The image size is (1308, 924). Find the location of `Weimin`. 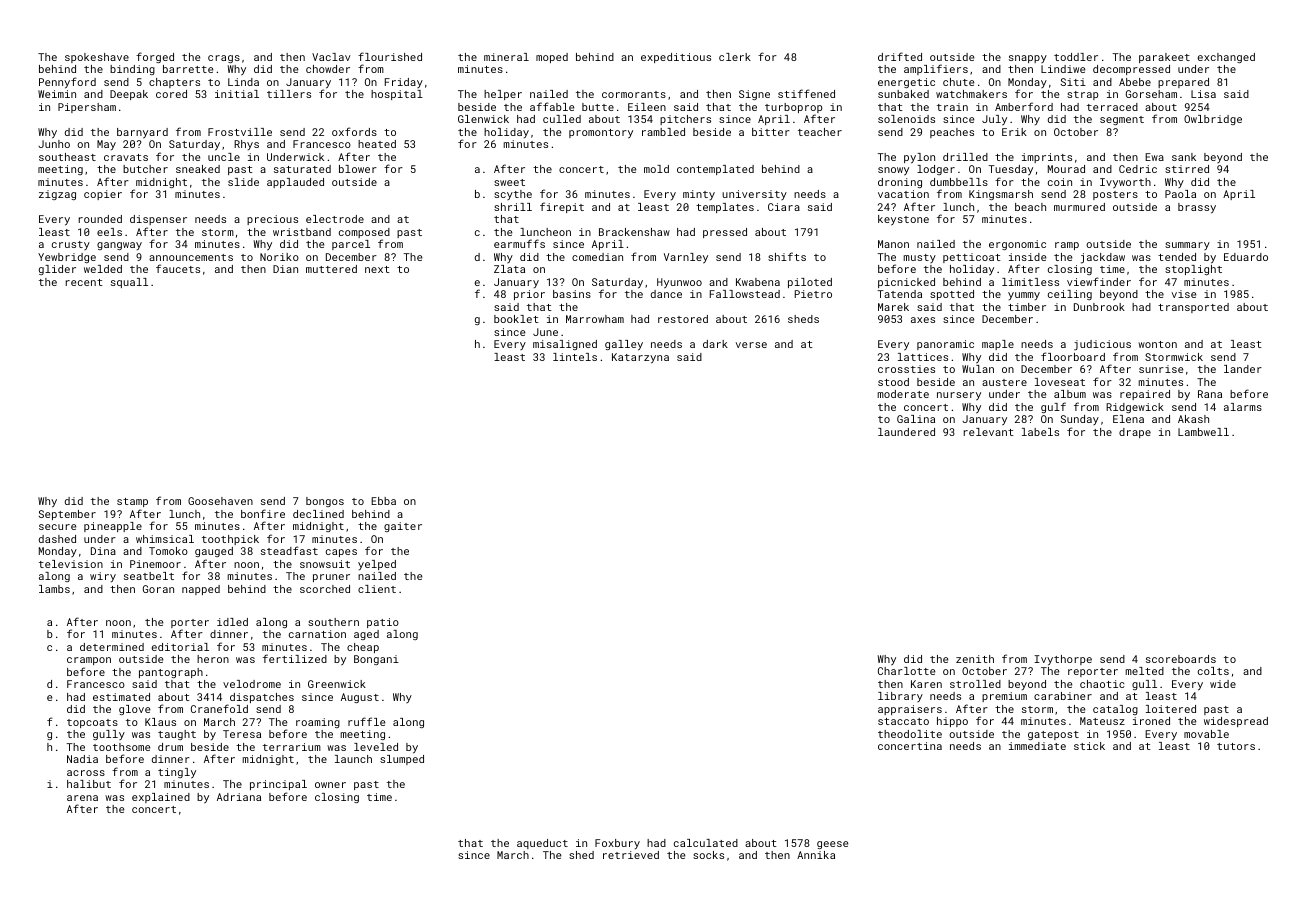

Weimin is located at coordinates (57, 94).
